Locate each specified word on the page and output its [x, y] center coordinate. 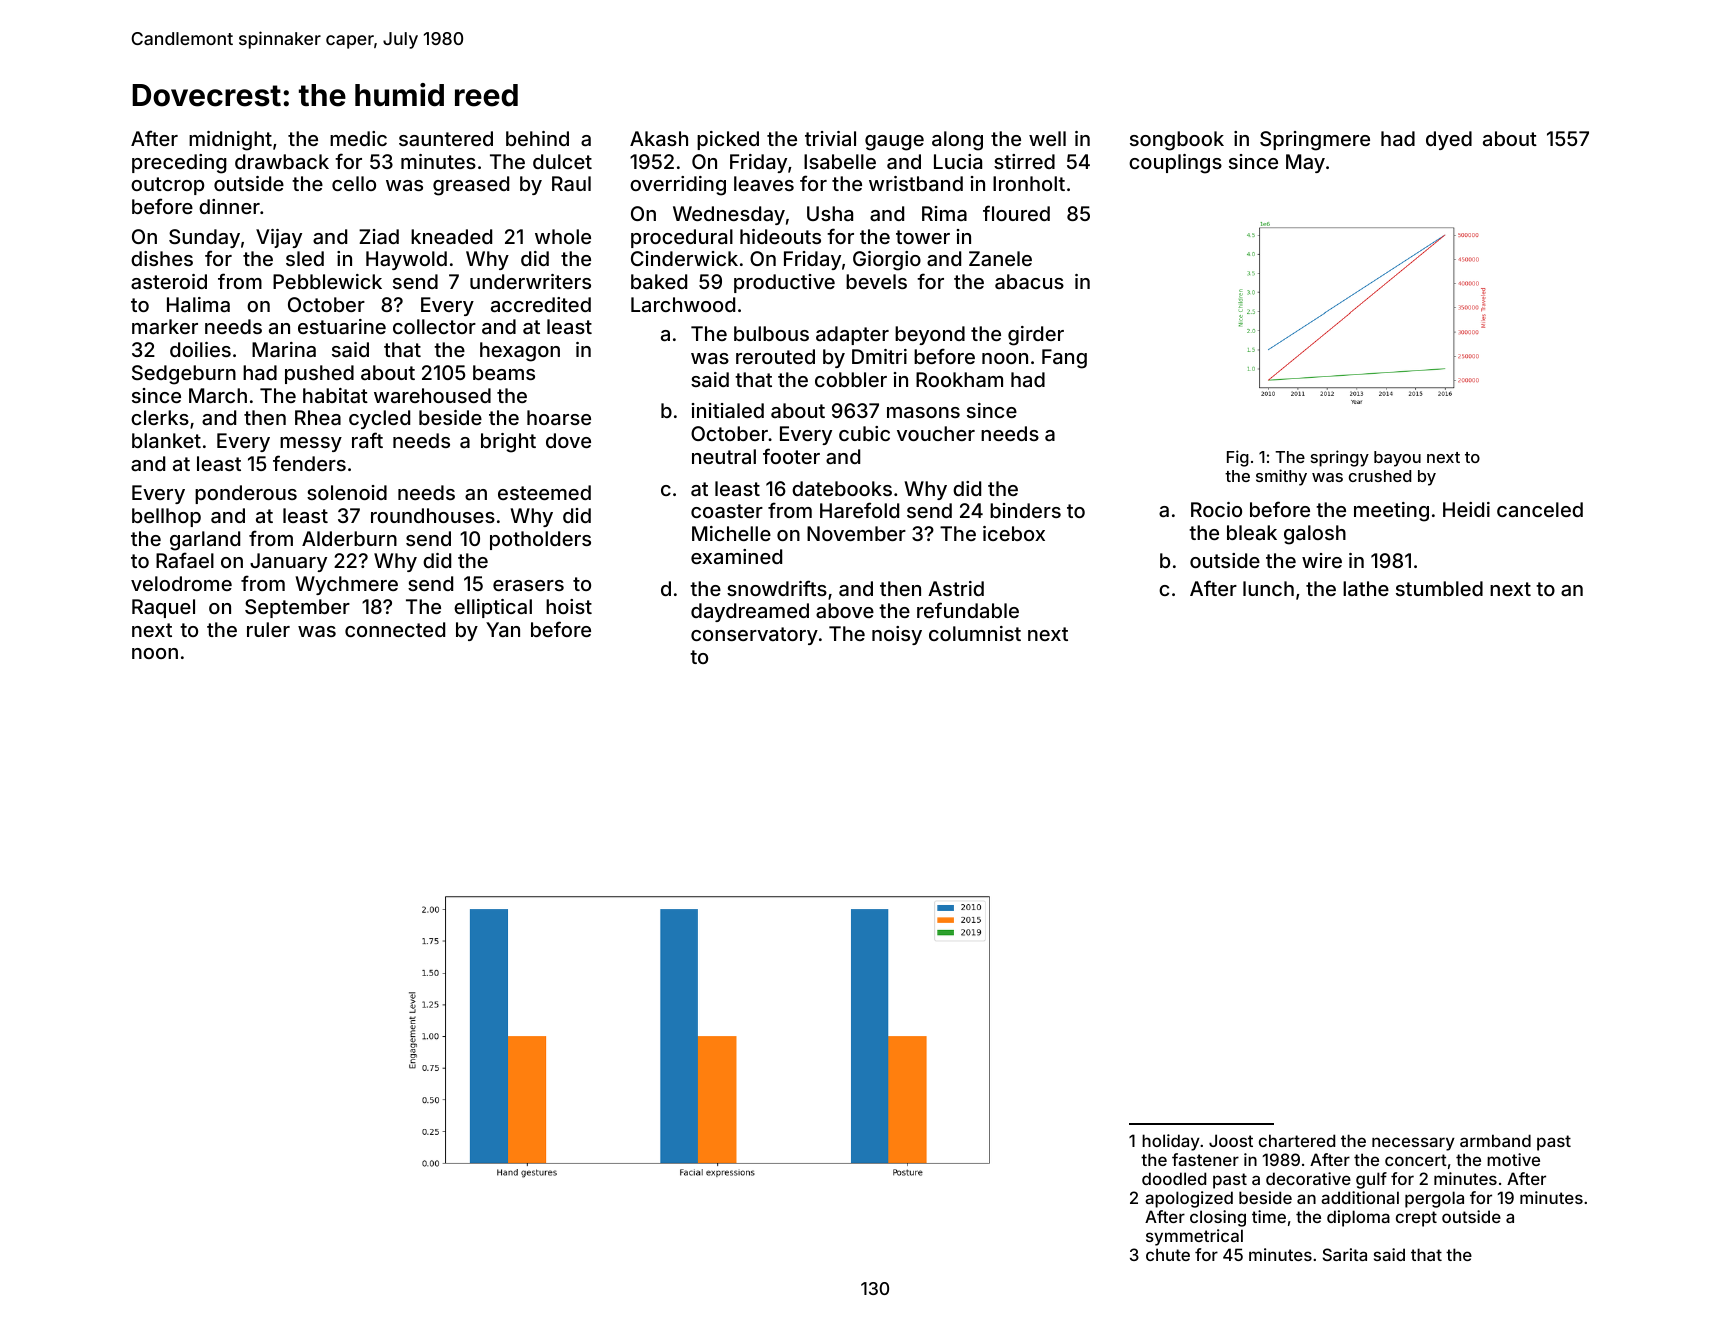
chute [1168, 1254]
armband [1495, 1140]
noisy [897, 635]
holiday [1171, 1142]
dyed [1449, 140]
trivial [830, 138]
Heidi [1466, 509]
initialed [728, 410]
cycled [379, 419]
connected [395, 629]
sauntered [446, 138]
